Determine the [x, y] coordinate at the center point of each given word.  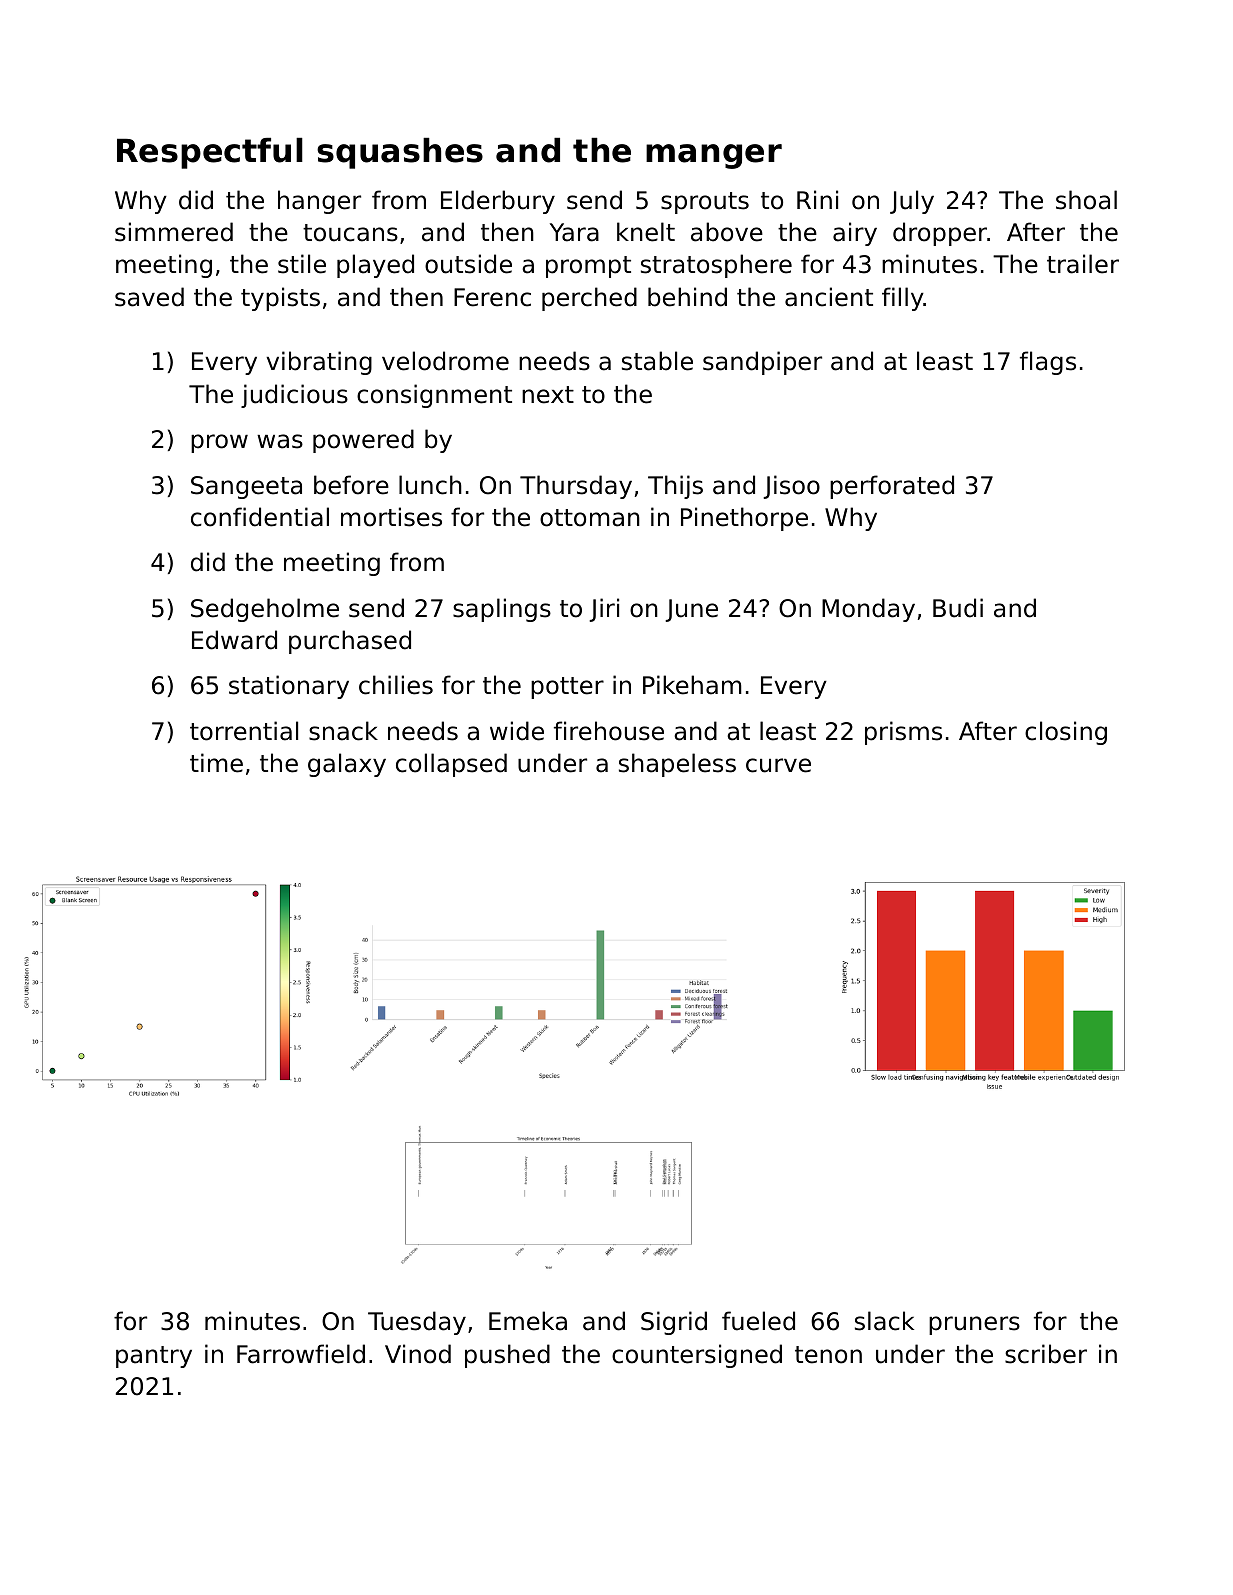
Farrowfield [301, 1354]
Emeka [528, 1321]
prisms [903, 733]
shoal [1086, 200]
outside [468, 264]
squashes [400, 153]
